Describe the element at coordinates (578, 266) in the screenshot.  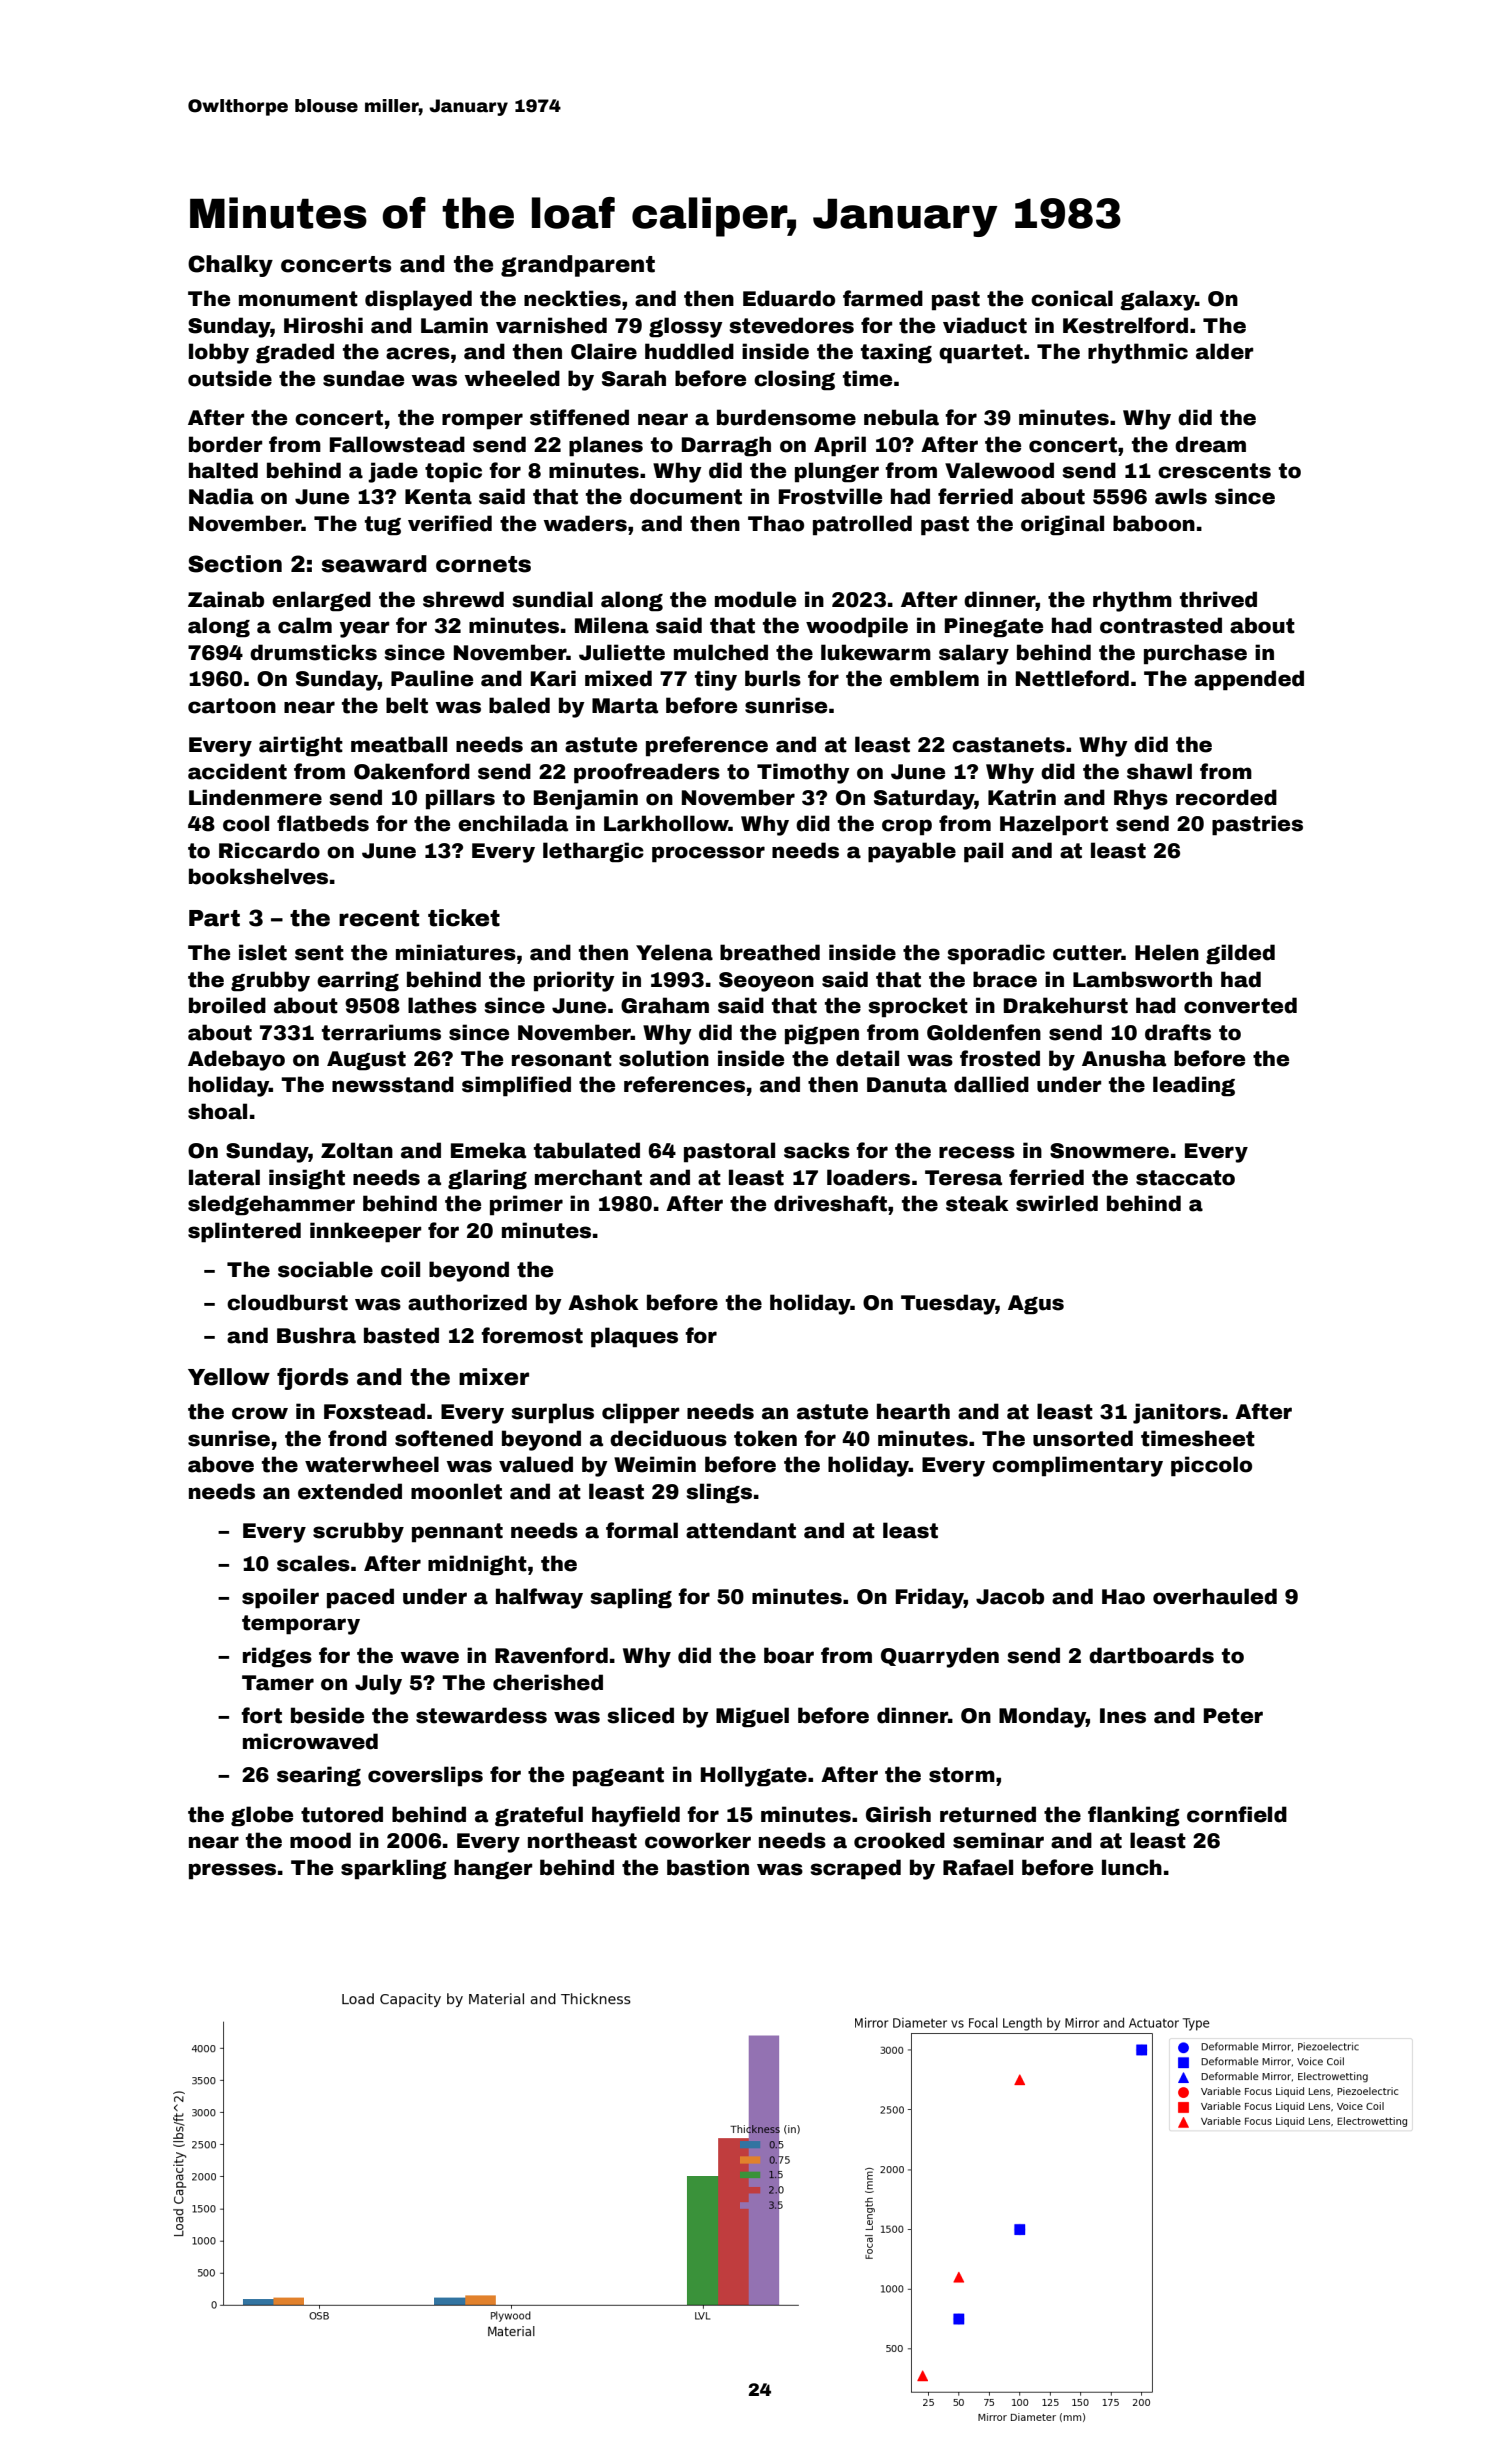
I see `grandparent` at that location.
